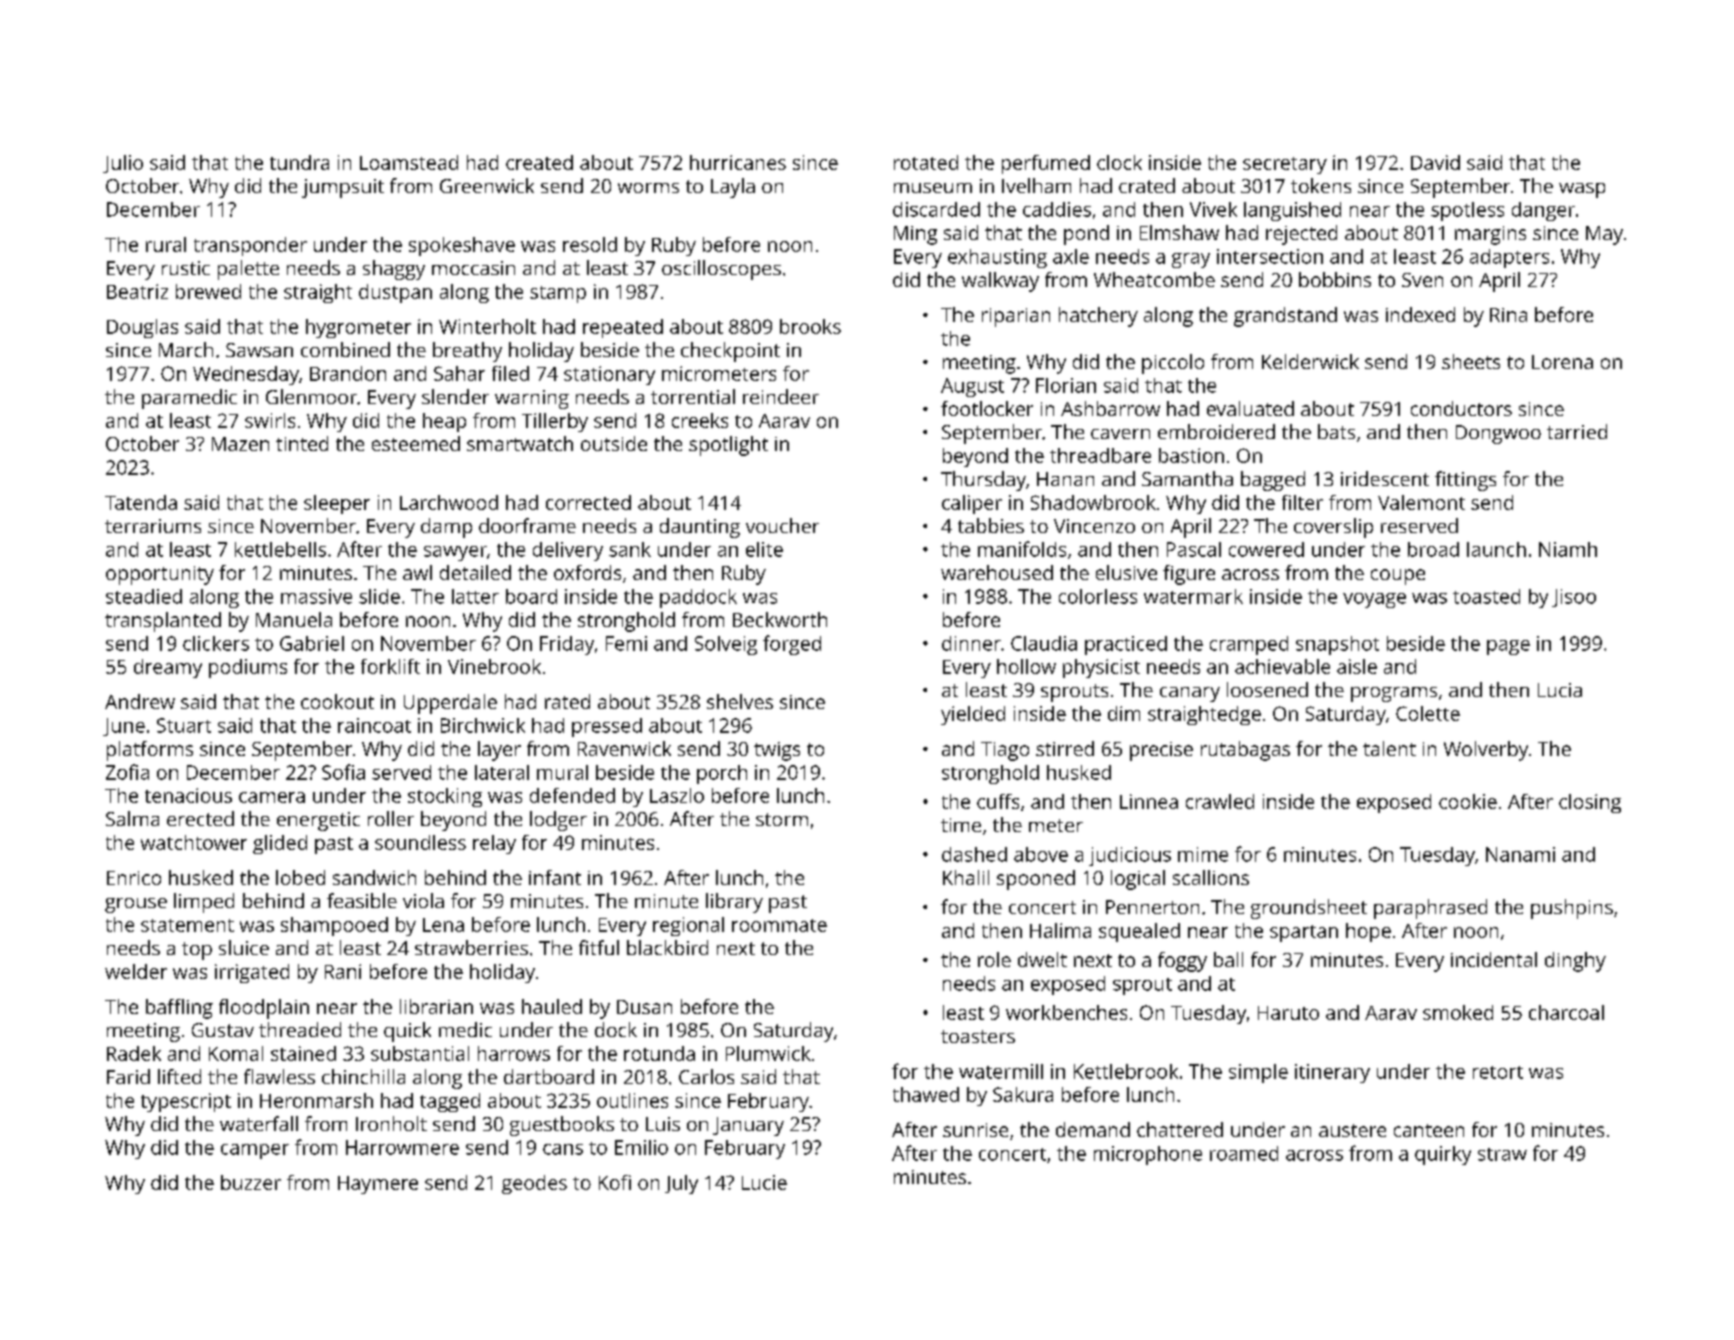  Describe the element at coordinates (1428, 713) in the screenshot. I see `Colette` at that location.
